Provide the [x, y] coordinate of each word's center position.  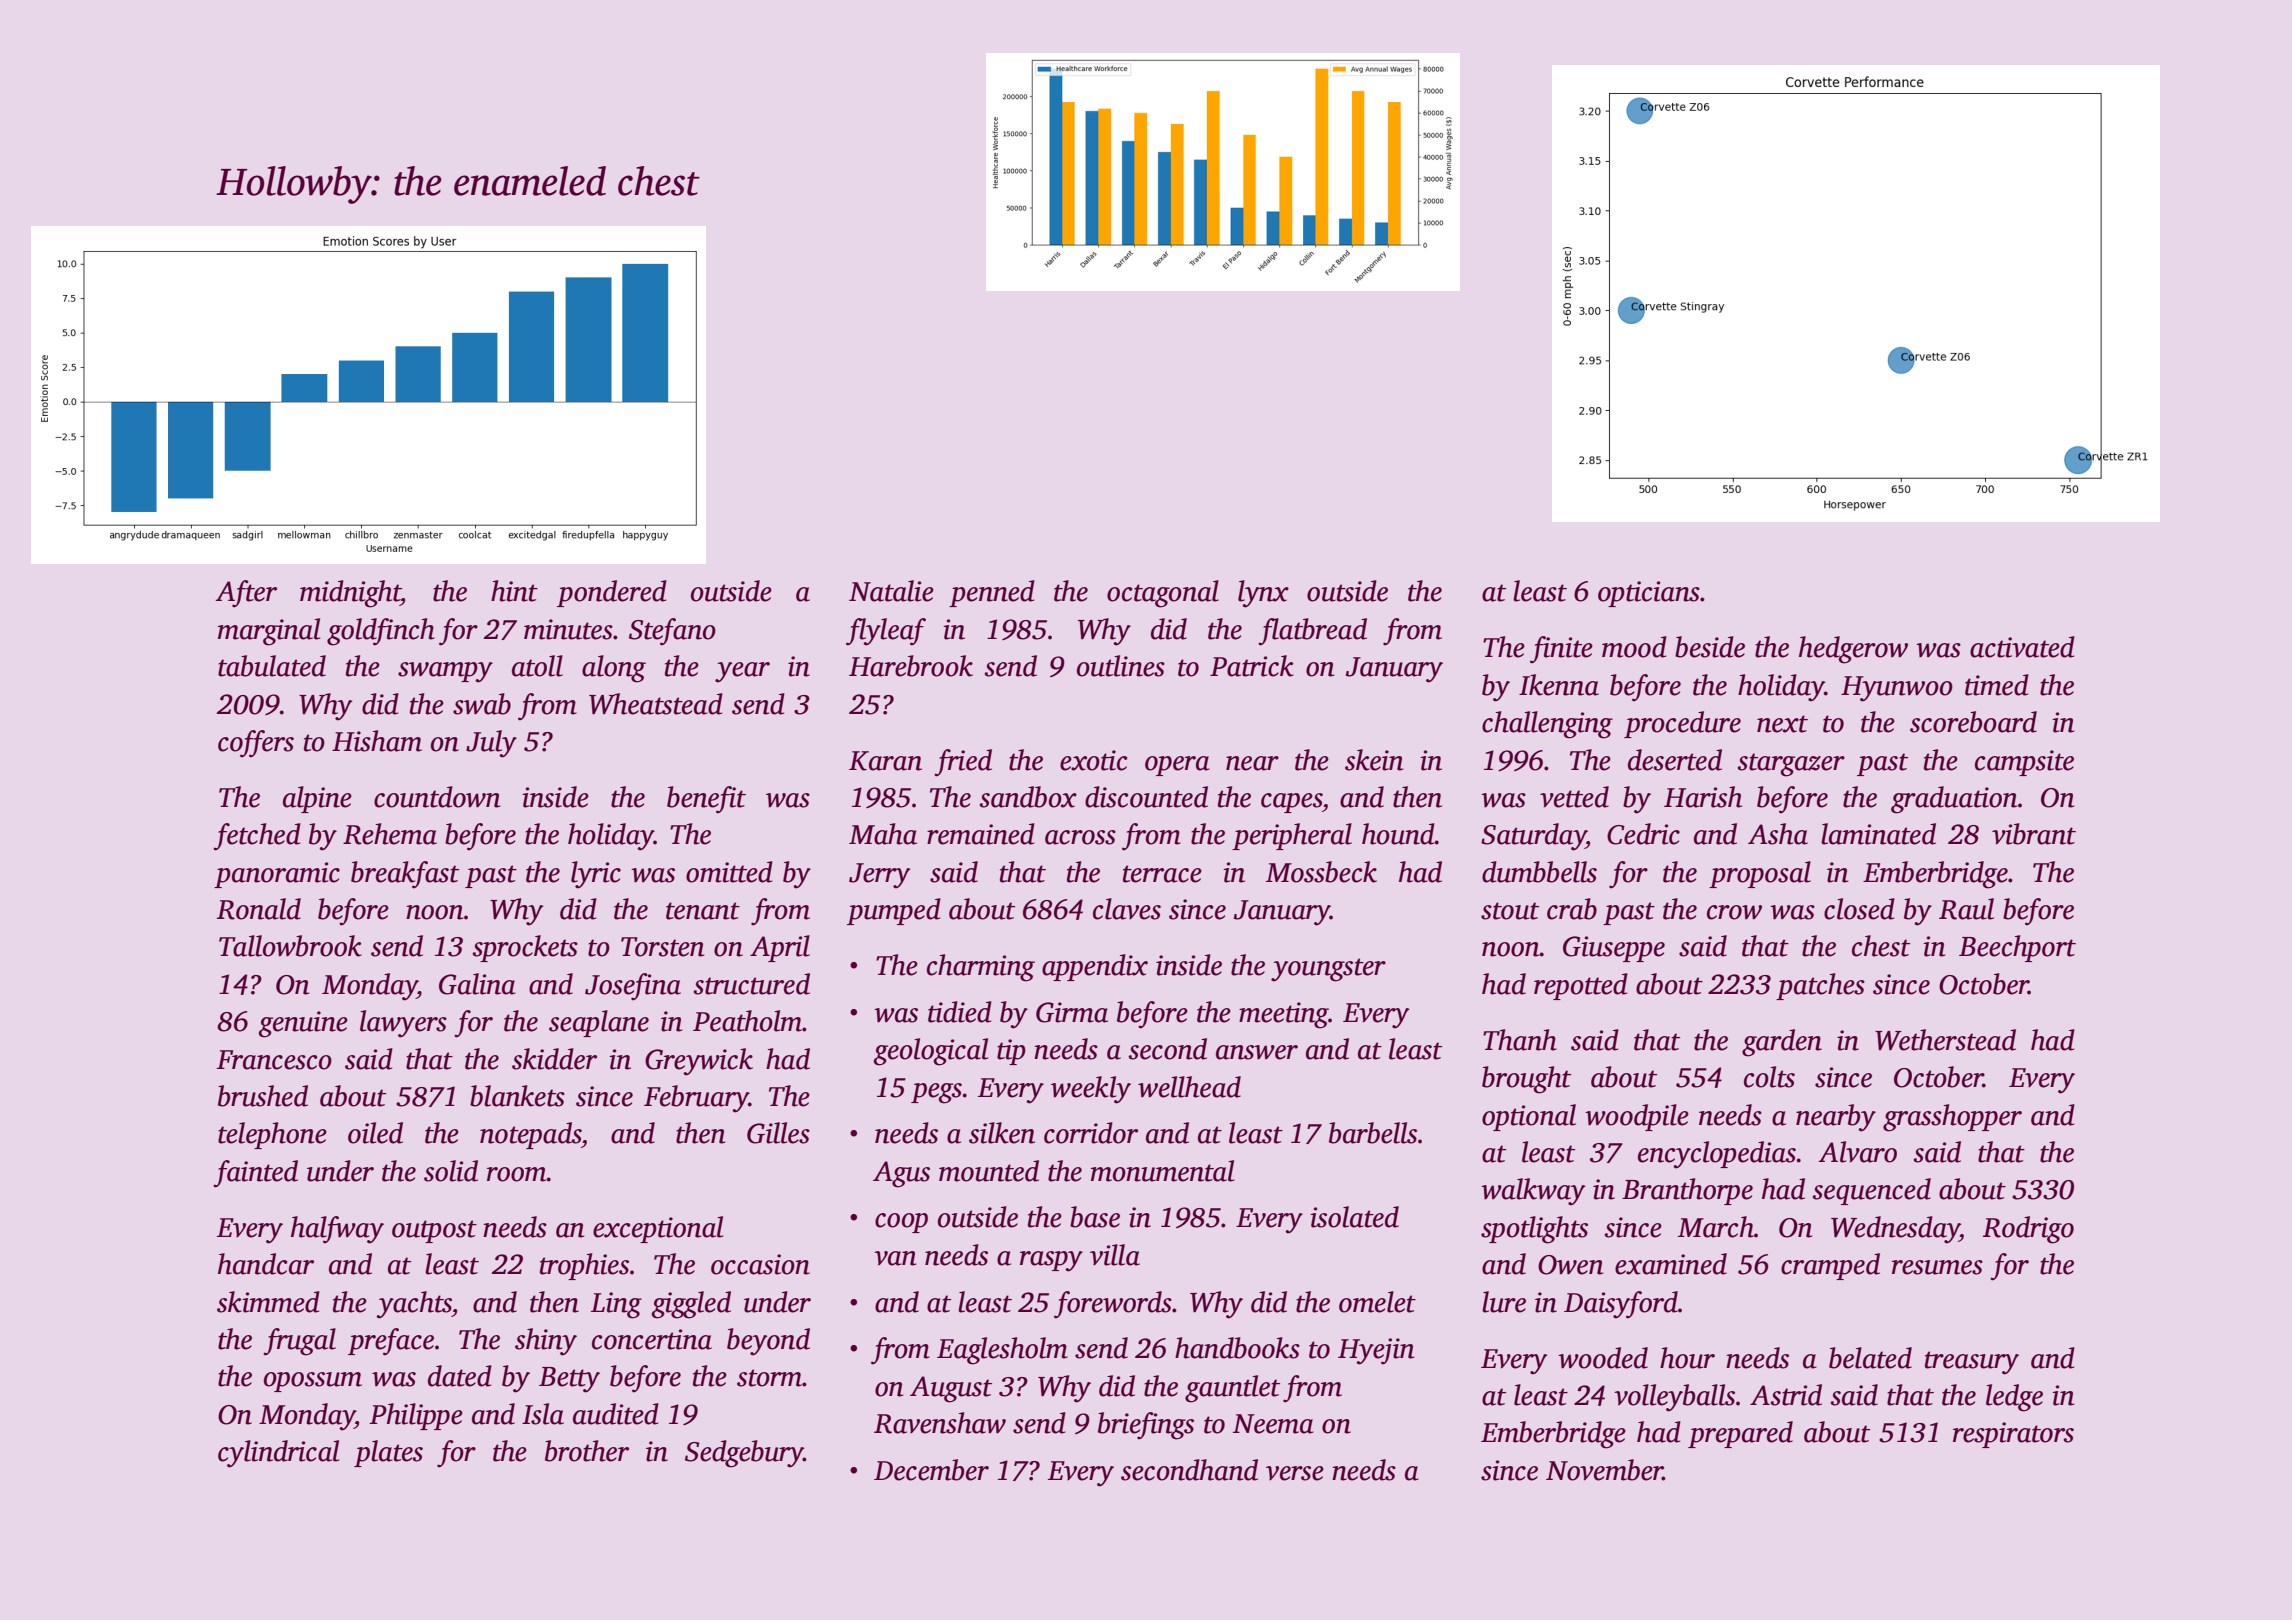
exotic [1094, 760]
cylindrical [278, 1454]
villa [1115, 1255]
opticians [1649, 594]
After [246, 594]
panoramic [277, 875]
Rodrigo [2028, 1230]
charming [981, 968]
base [1095, 1217]
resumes [1937, 1267]
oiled [375, 1133]
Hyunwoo [1897, 689]
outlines [1121, 666]
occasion [760, 1264]
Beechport [2017, 948]
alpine [317, 799]
